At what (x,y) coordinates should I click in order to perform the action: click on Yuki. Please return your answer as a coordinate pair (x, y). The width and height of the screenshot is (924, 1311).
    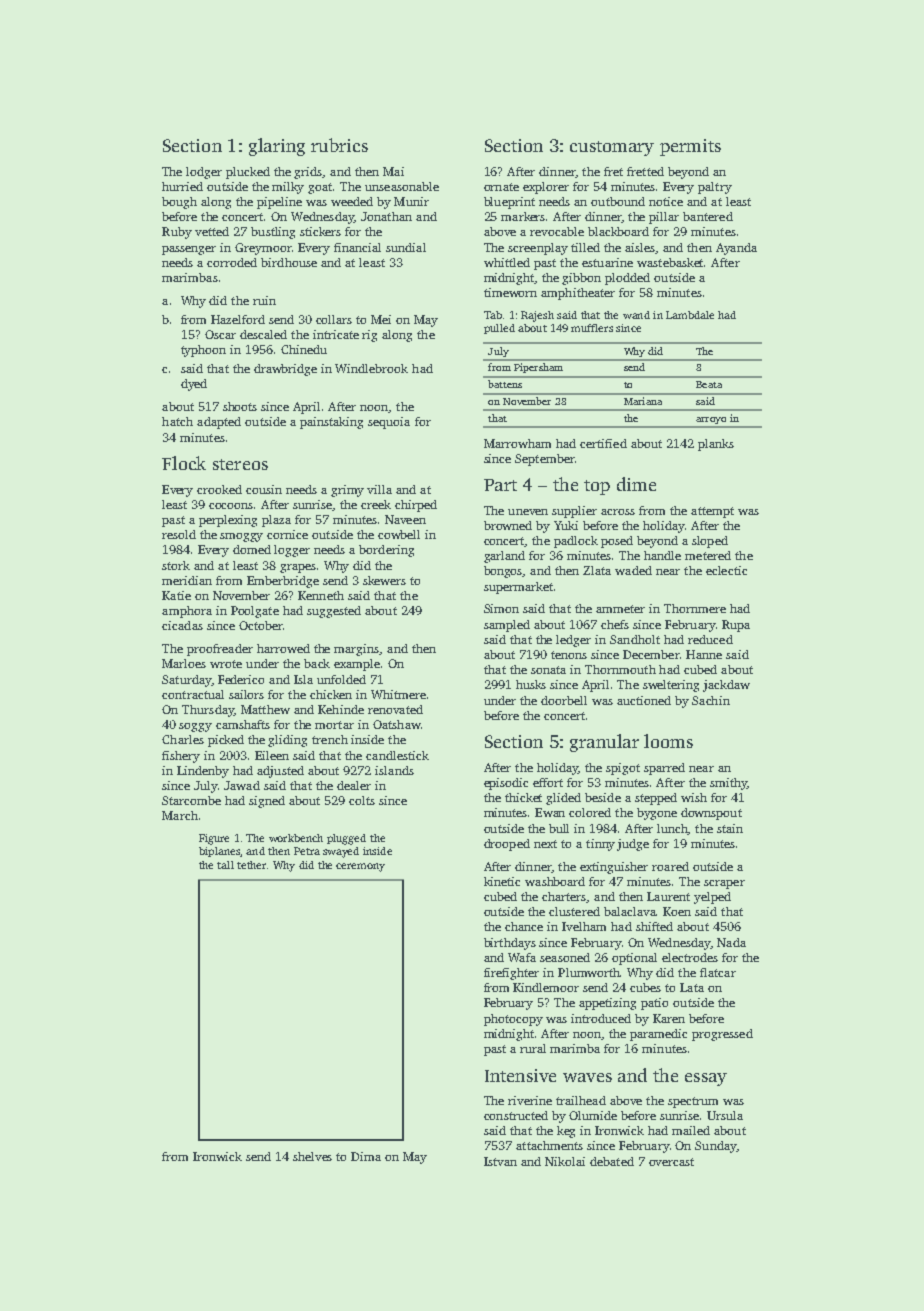
    Looking at the image, I should click on (566, 525).
